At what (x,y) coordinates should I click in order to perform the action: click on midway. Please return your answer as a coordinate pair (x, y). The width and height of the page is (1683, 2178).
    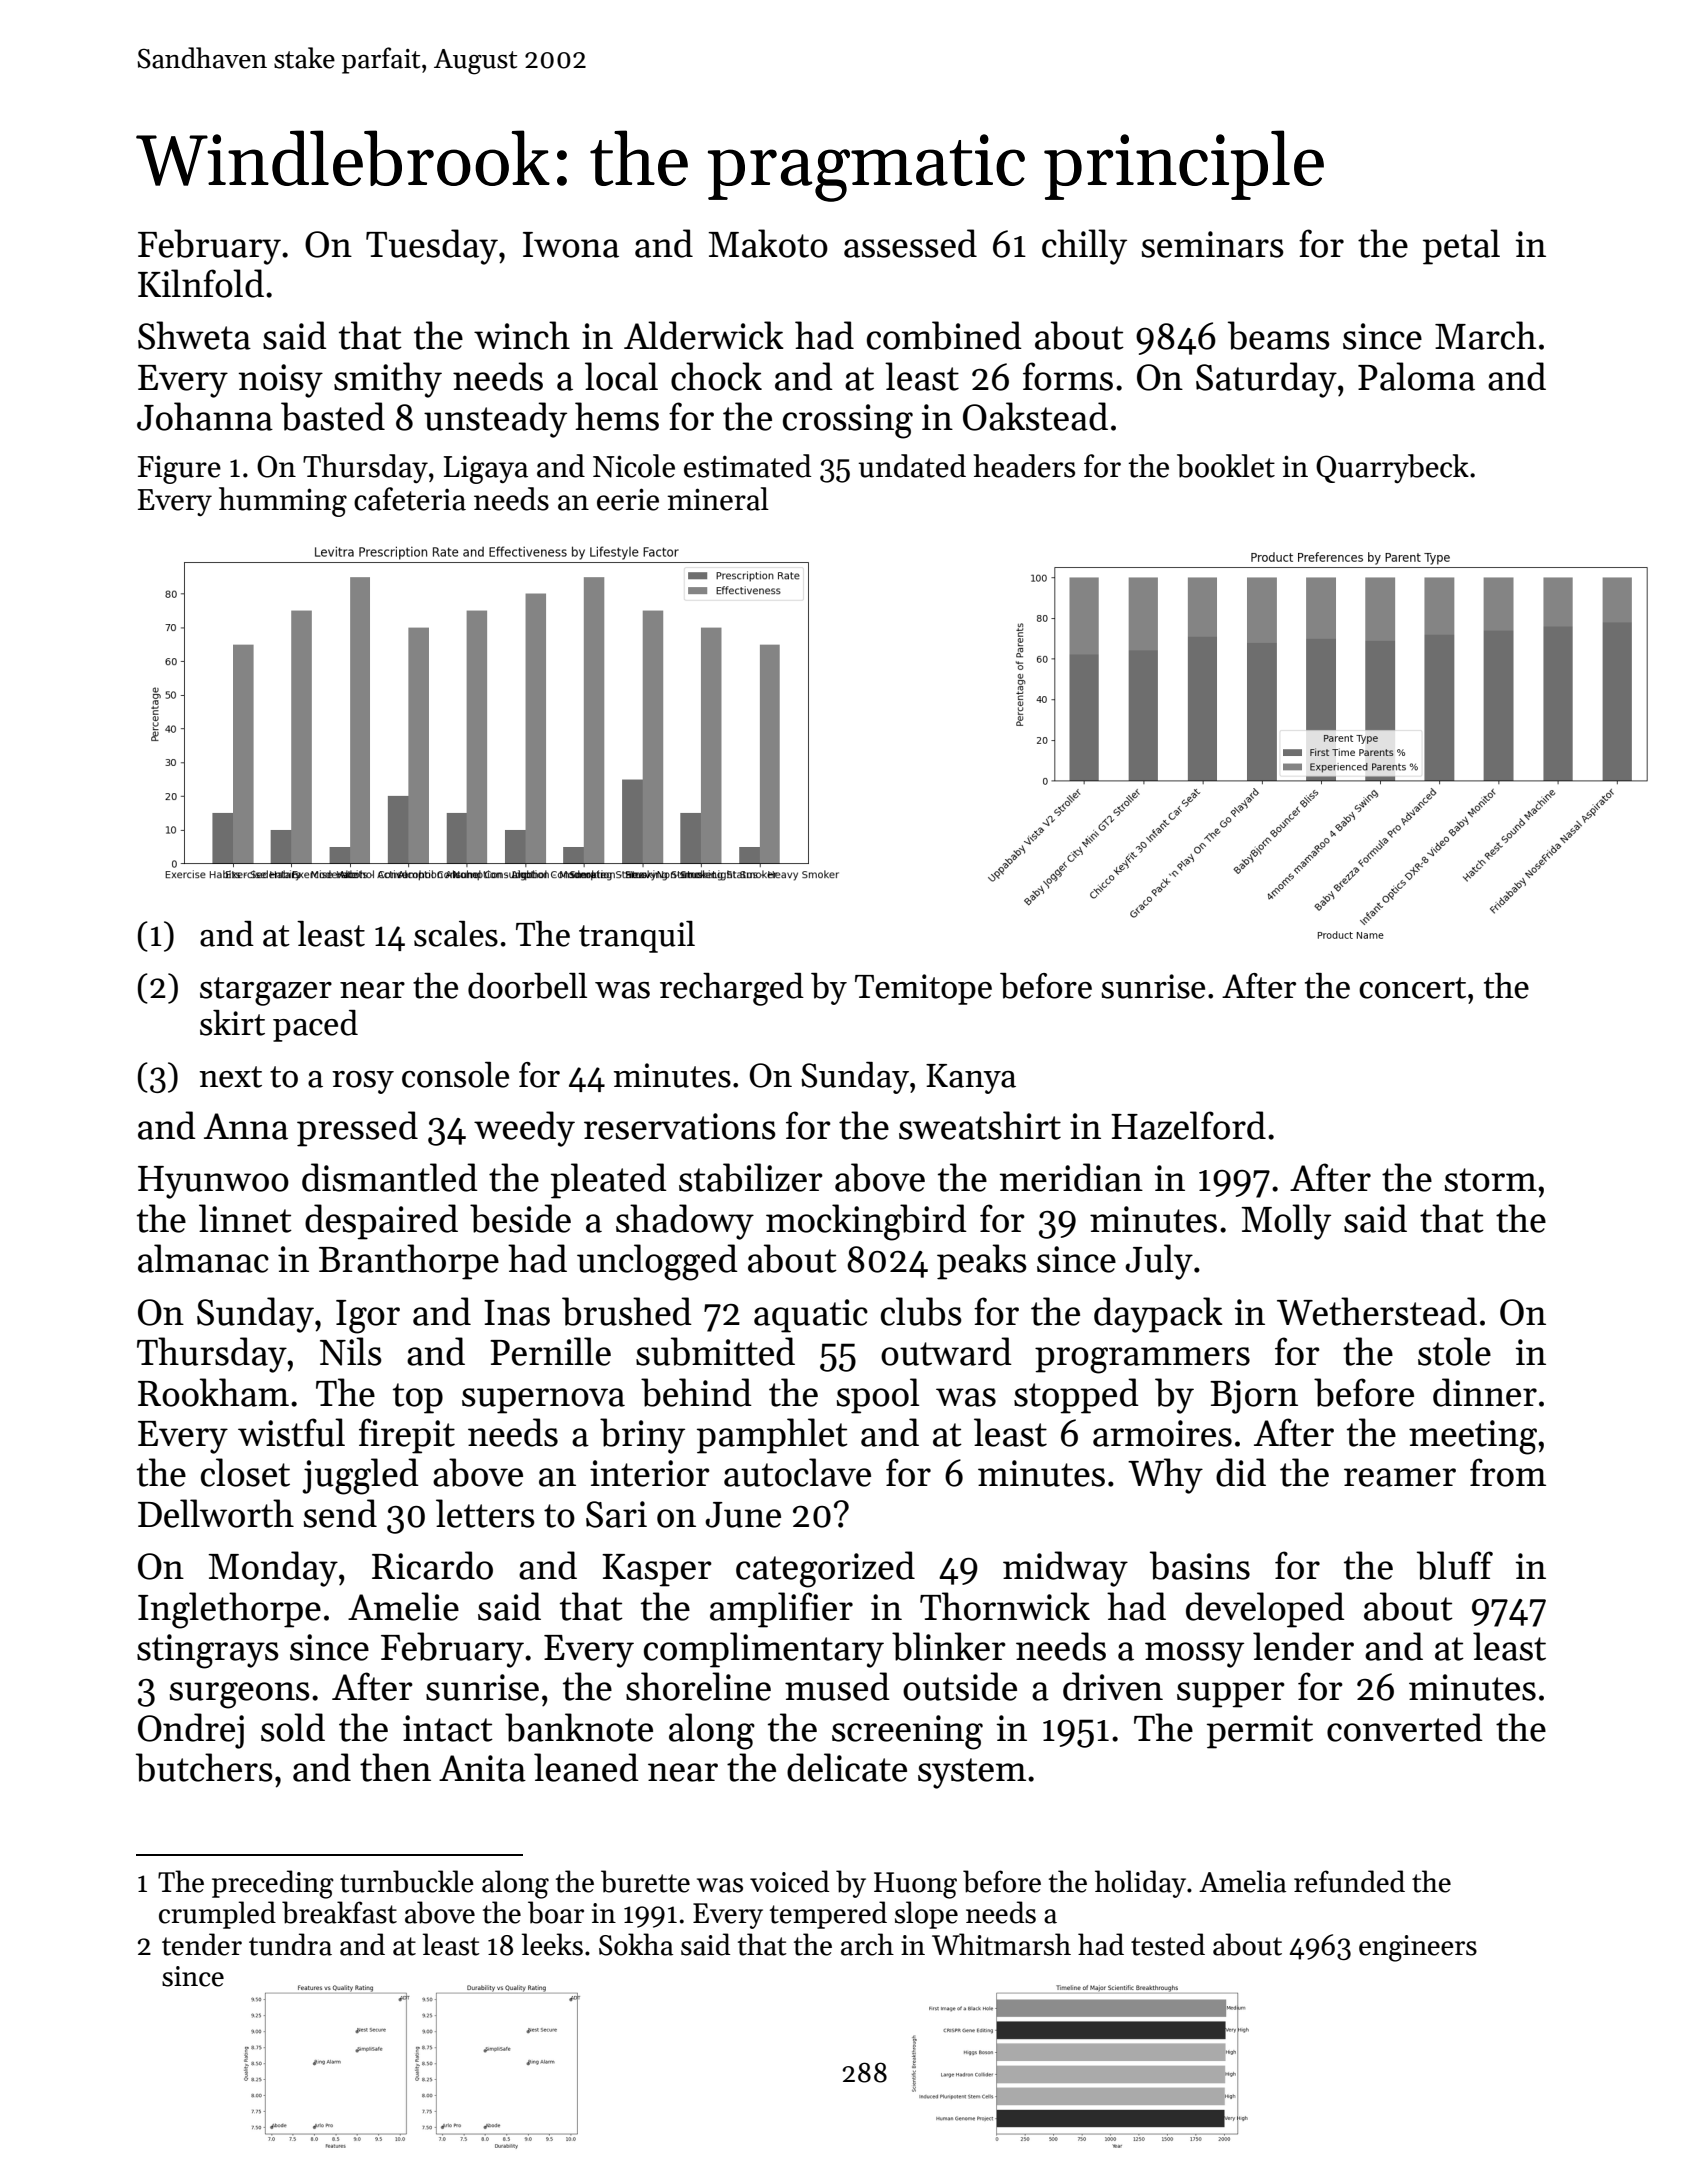
    Looking at the image, I should click on (1065, 1569).
